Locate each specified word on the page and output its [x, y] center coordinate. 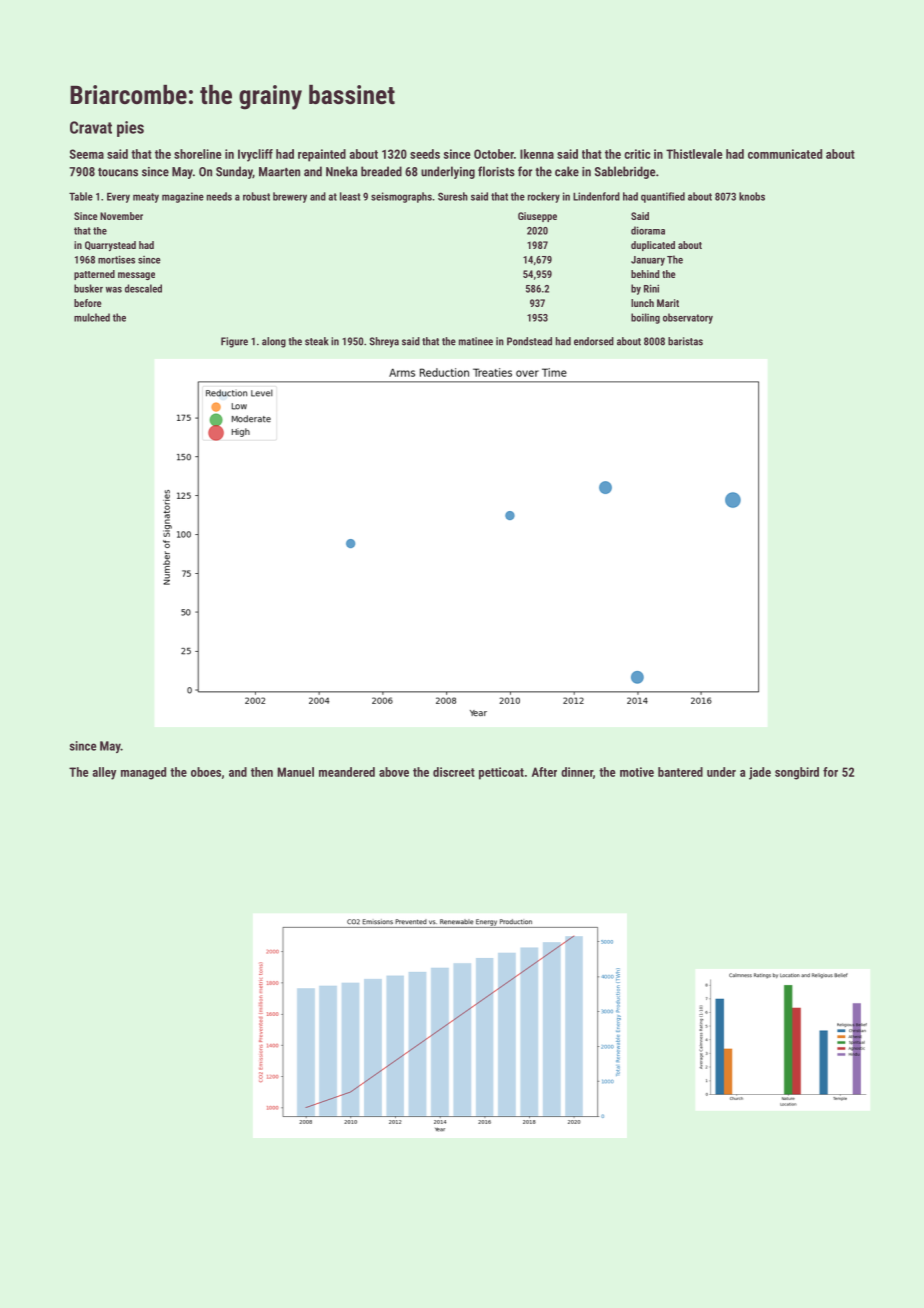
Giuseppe [537, 217]
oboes [206, 772]
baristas [685, 341]
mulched [92, 317]
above [394, 772]
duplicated [653, 246]
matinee [476, 341]
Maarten [279, 172]
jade [760, 773]
